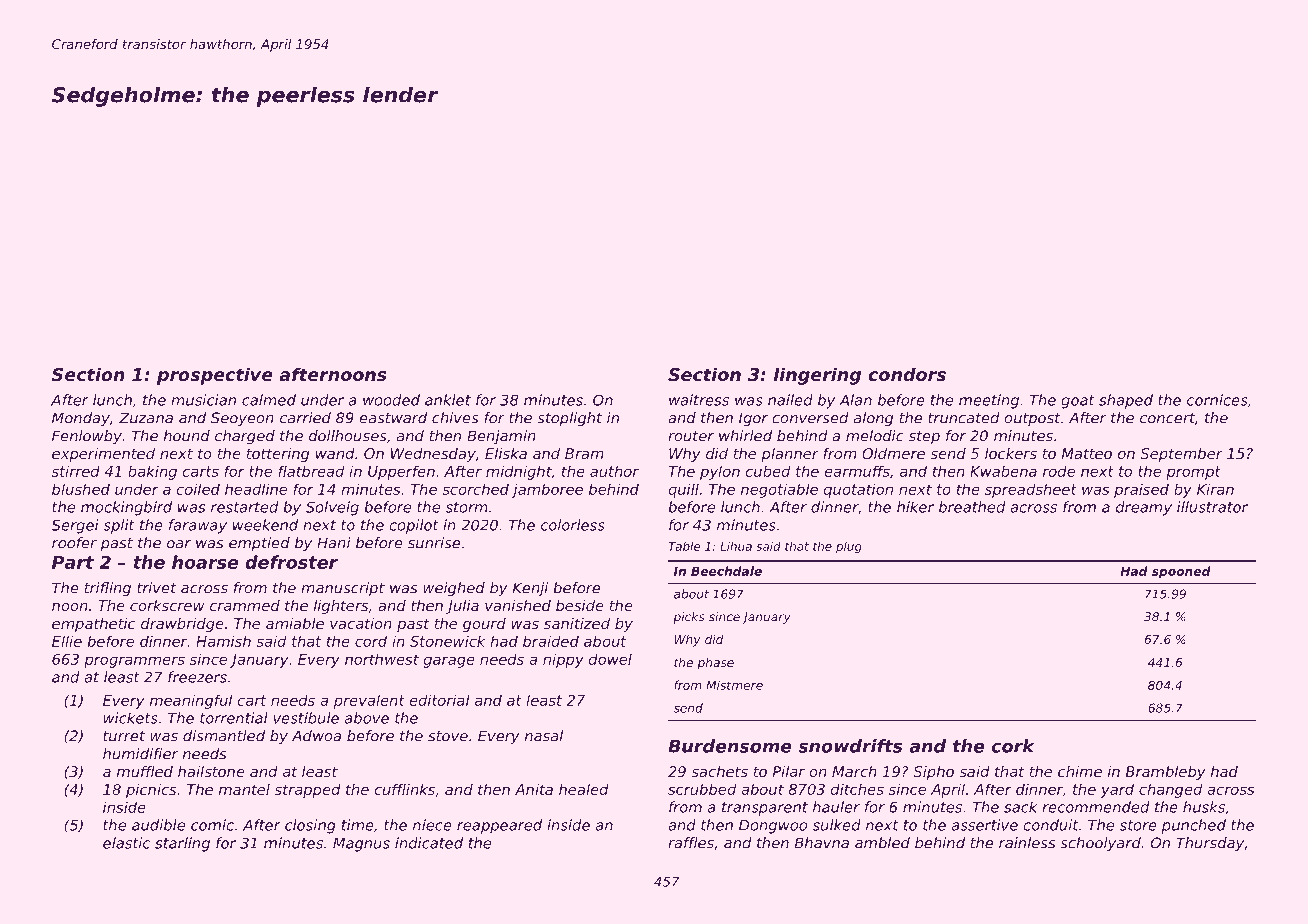 The width and height of the screenshot is (1308, 924). Describe the element at coordinates (1167, 418) in the screenshot. I see `concert` at that location.
